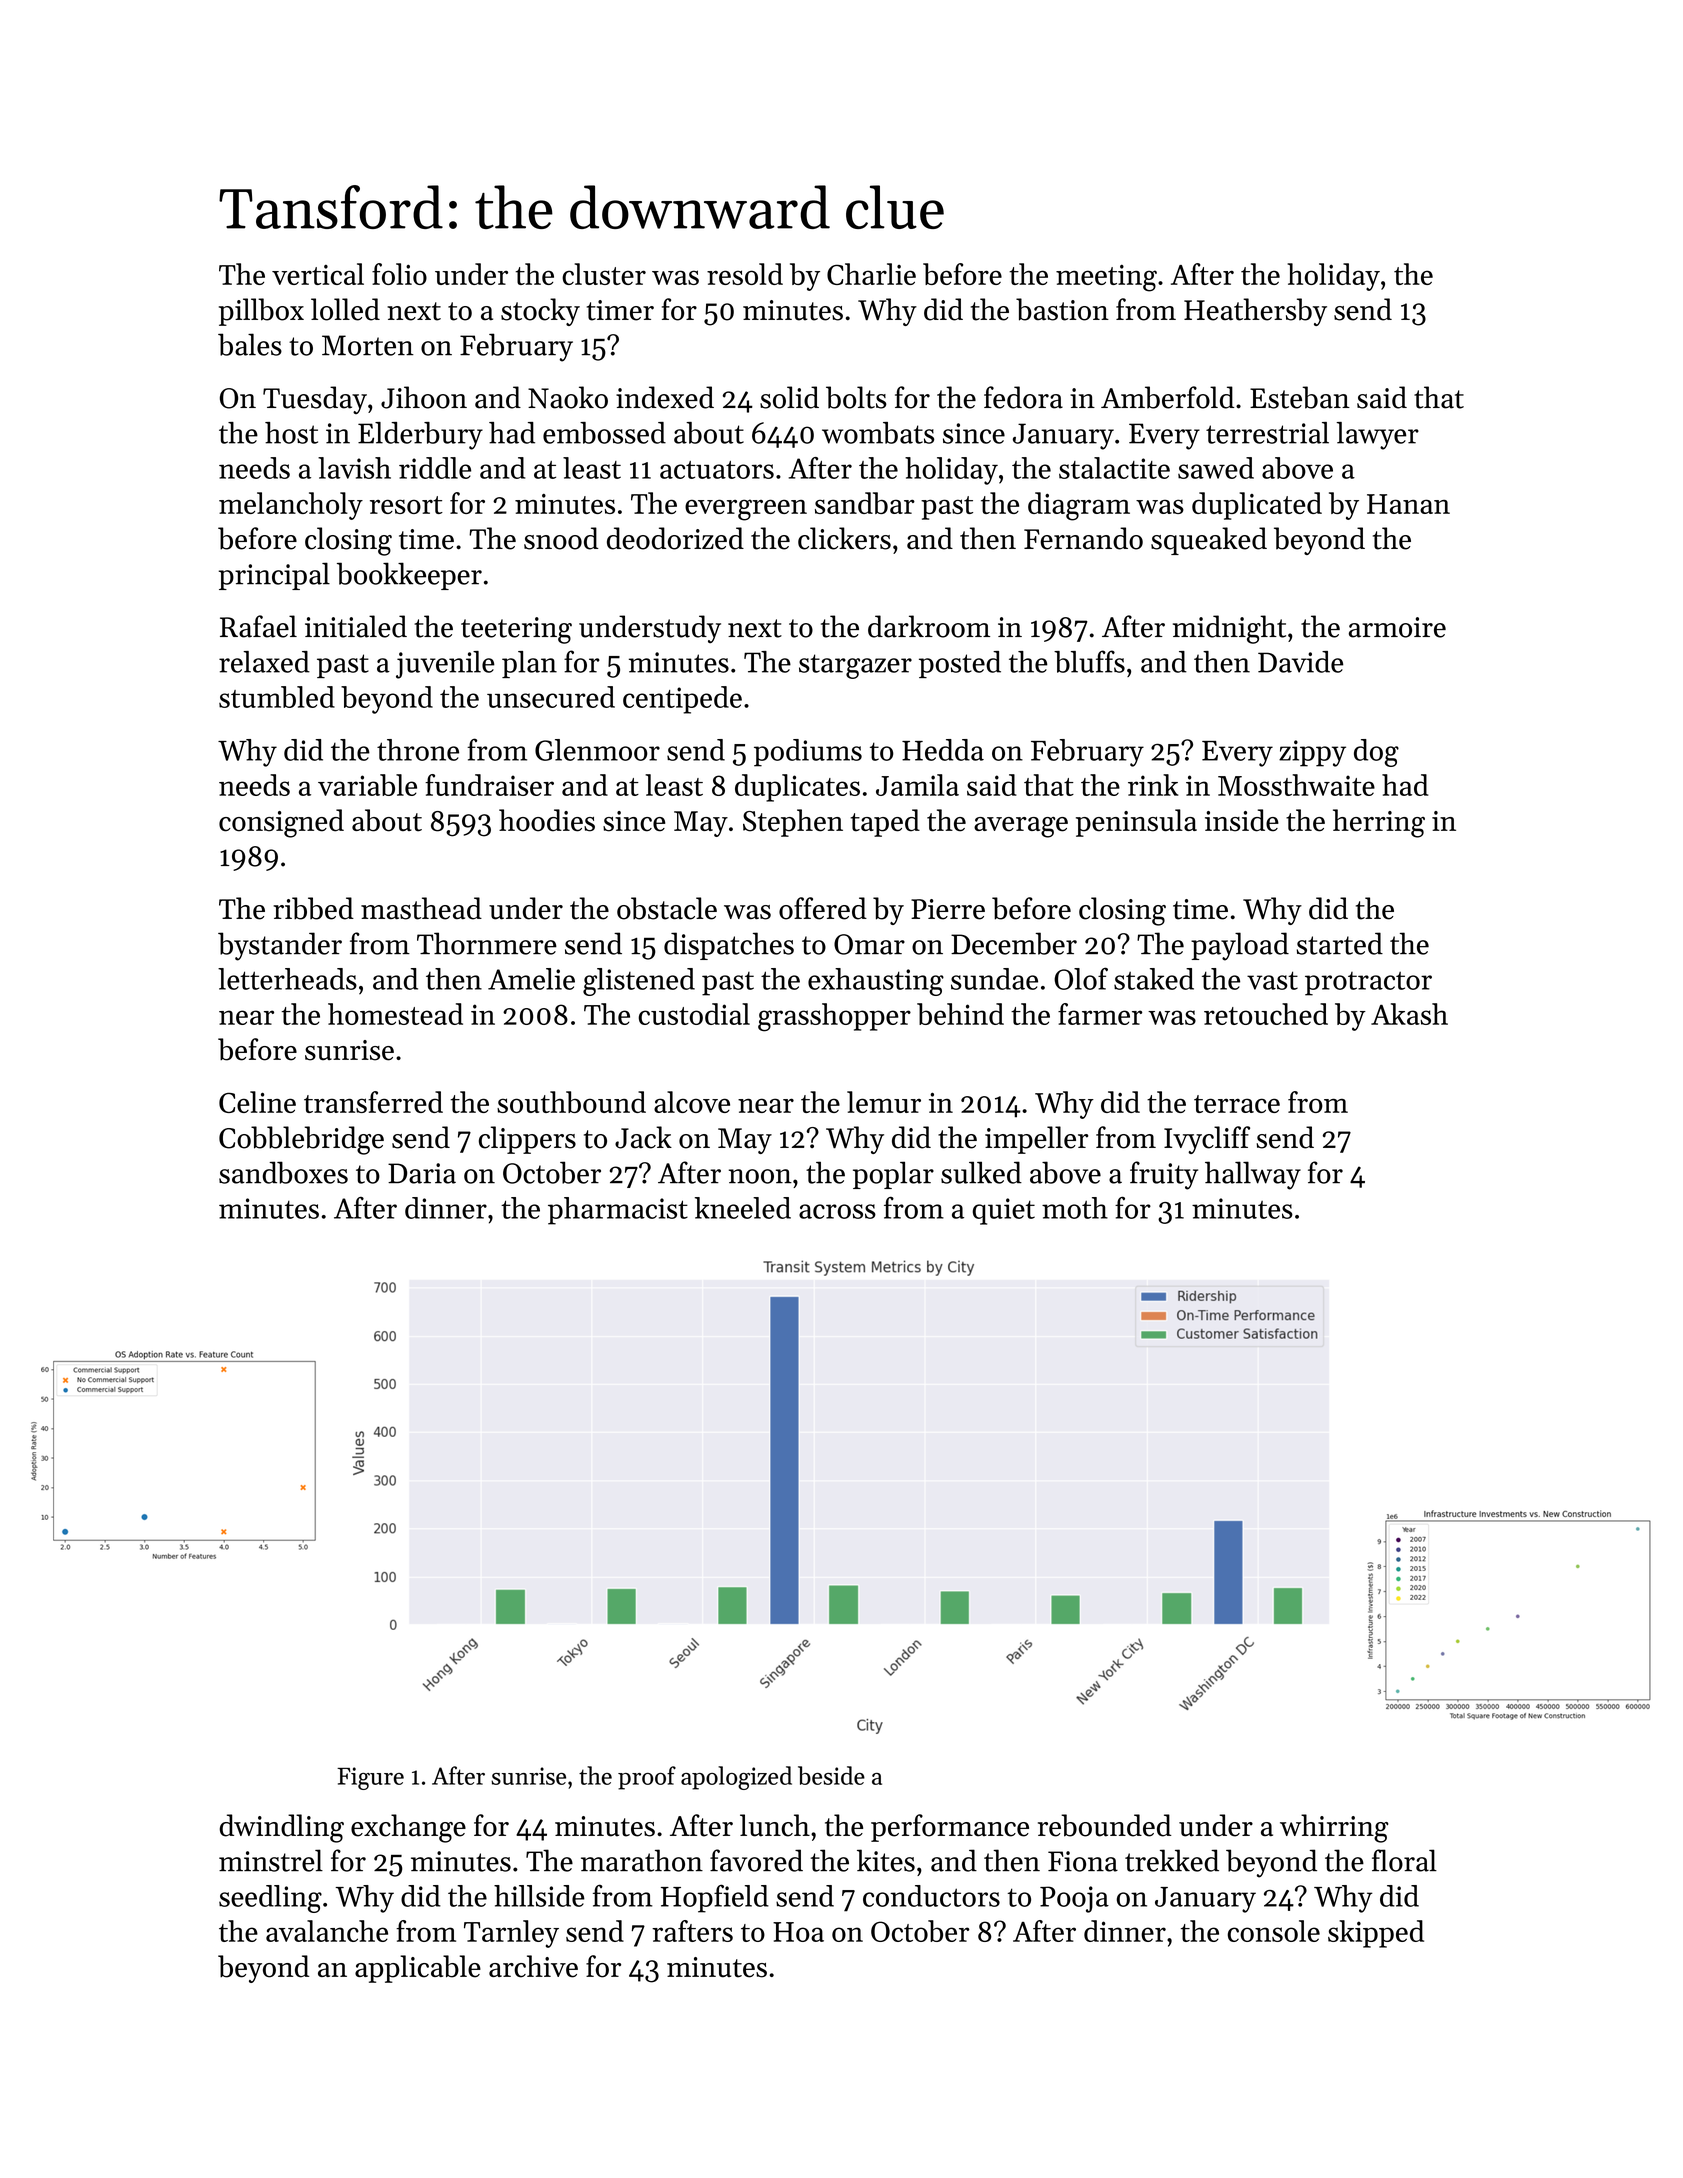  What do you see at coordinates (1334, 1828) in the document?
I see `whirring` at bounding box center [1334, 1828].
